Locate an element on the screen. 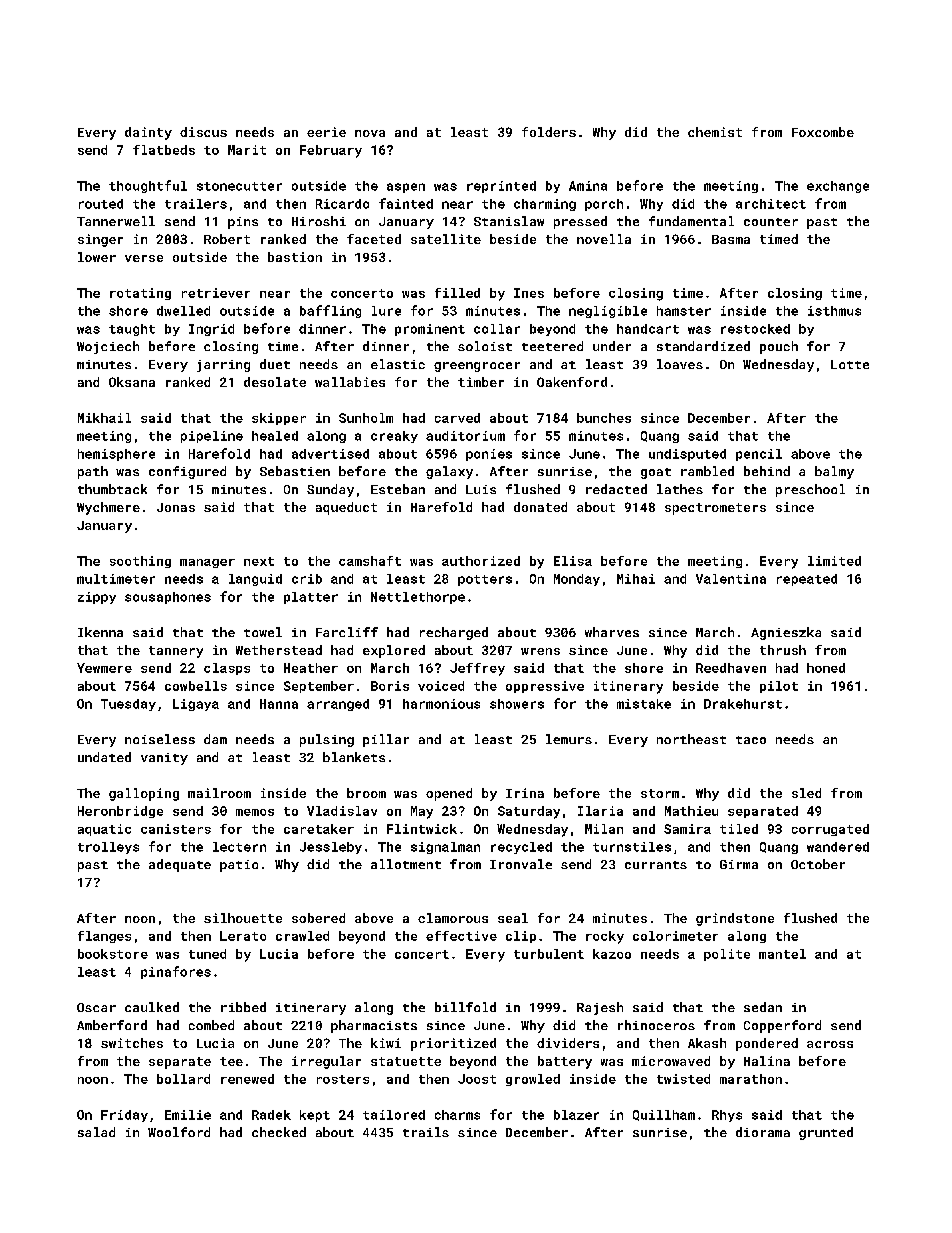 The height and width of the screenshot is (1233, 952). nova is located at coordinates (370, 133).
